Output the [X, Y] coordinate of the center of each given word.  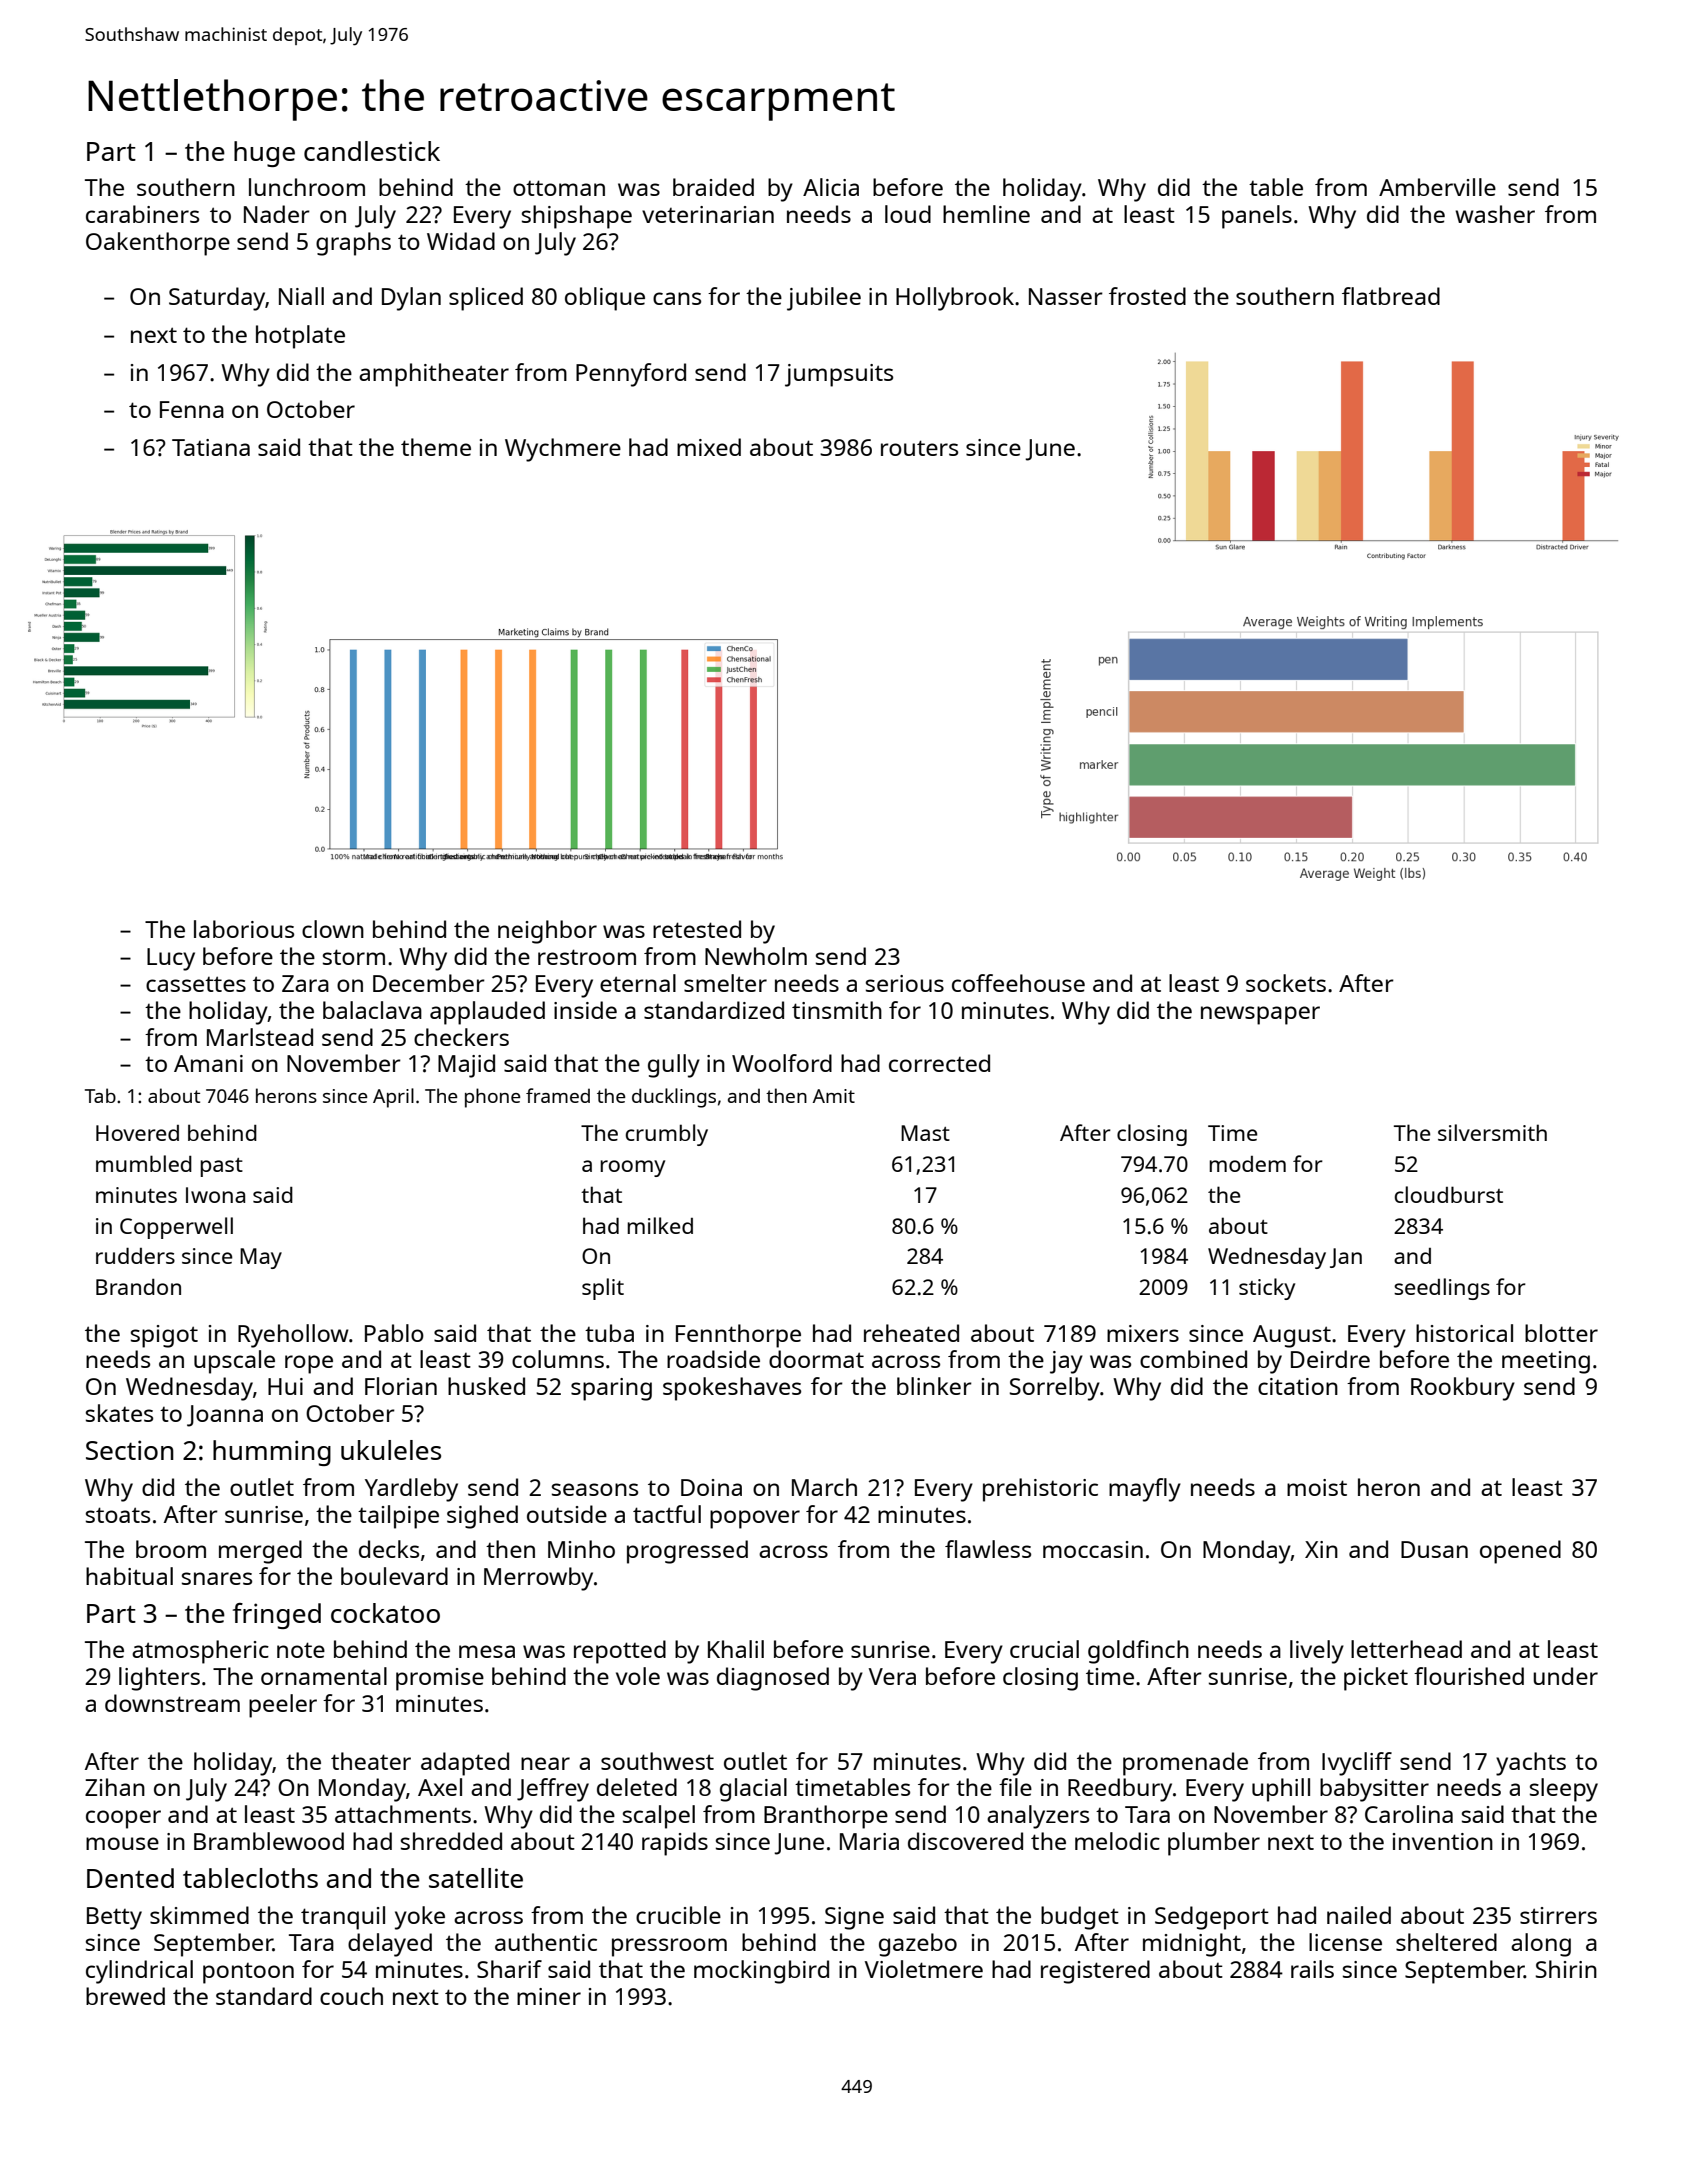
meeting [1546, 1362]
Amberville [1437, 187]
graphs [353, 244]
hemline [986, 214]
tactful [667, 1514]
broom [171, 1549]
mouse [122, 1843]
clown [333, 929]
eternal [638, 983]
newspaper [1260, 1015]
